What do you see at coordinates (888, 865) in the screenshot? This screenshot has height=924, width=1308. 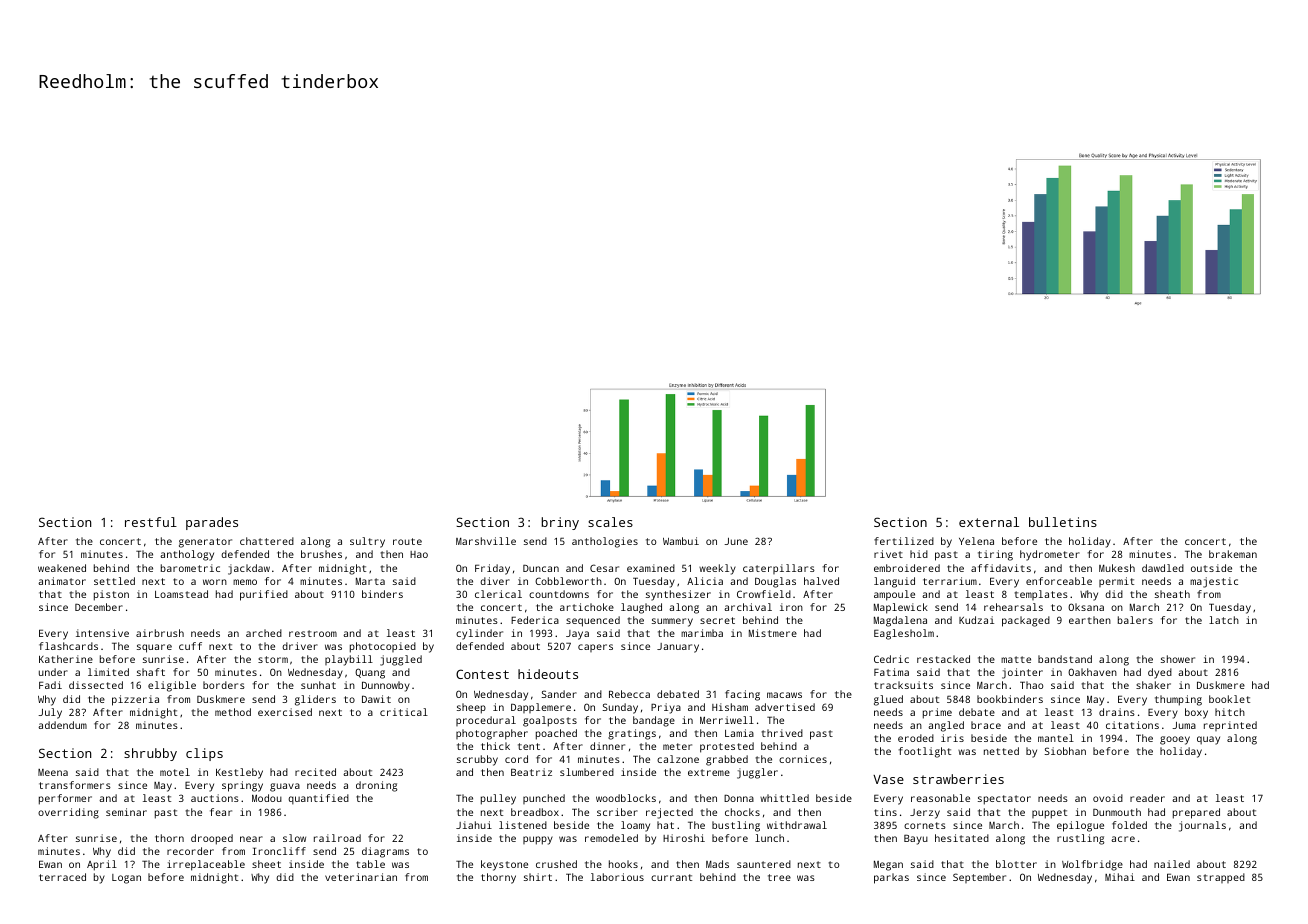 I see `Megan` at bounding box center [888, 865].
